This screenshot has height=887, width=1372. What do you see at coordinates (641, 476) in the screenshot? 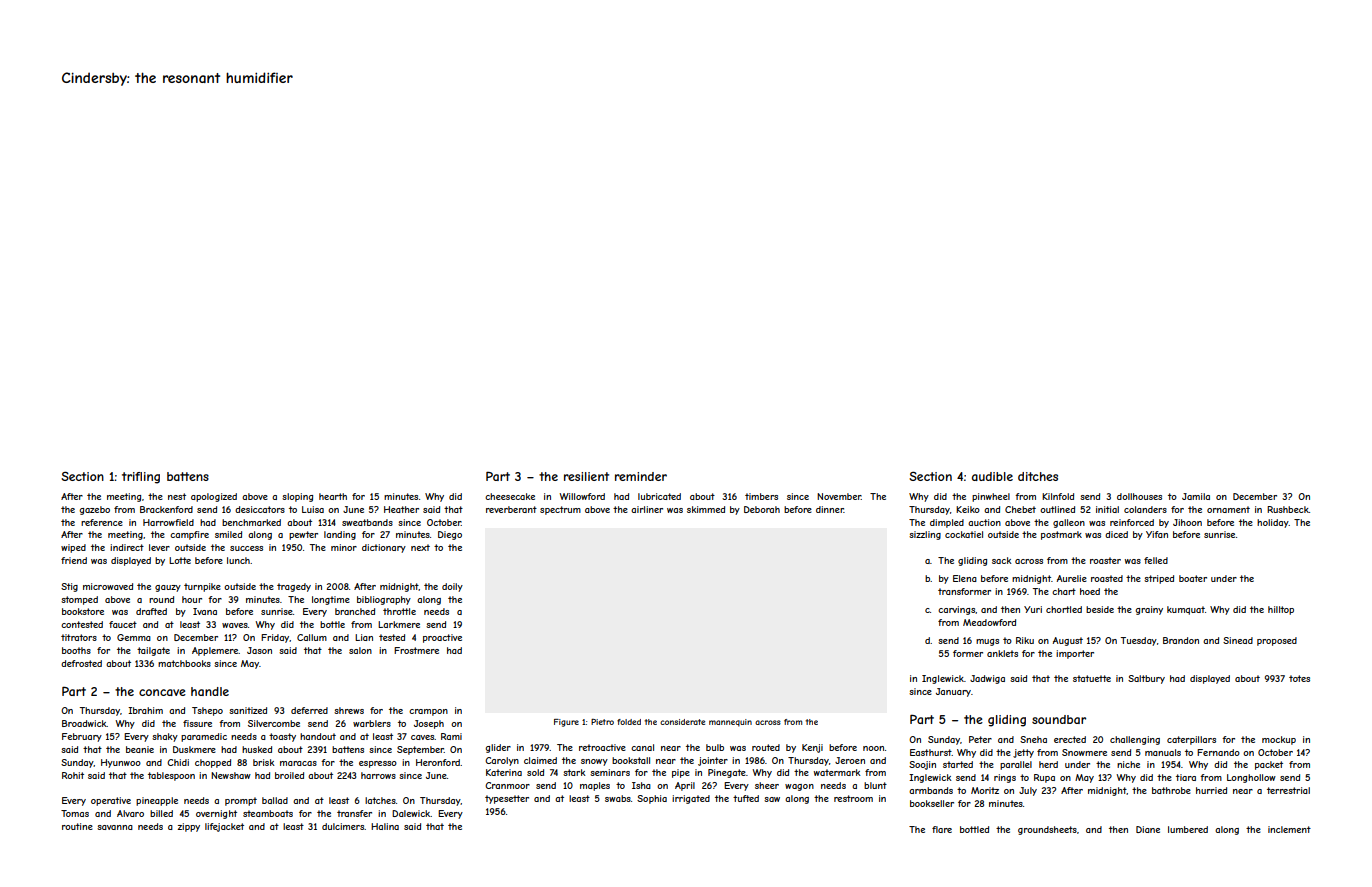
I see `reminder` at bounding box center [641, 476].
